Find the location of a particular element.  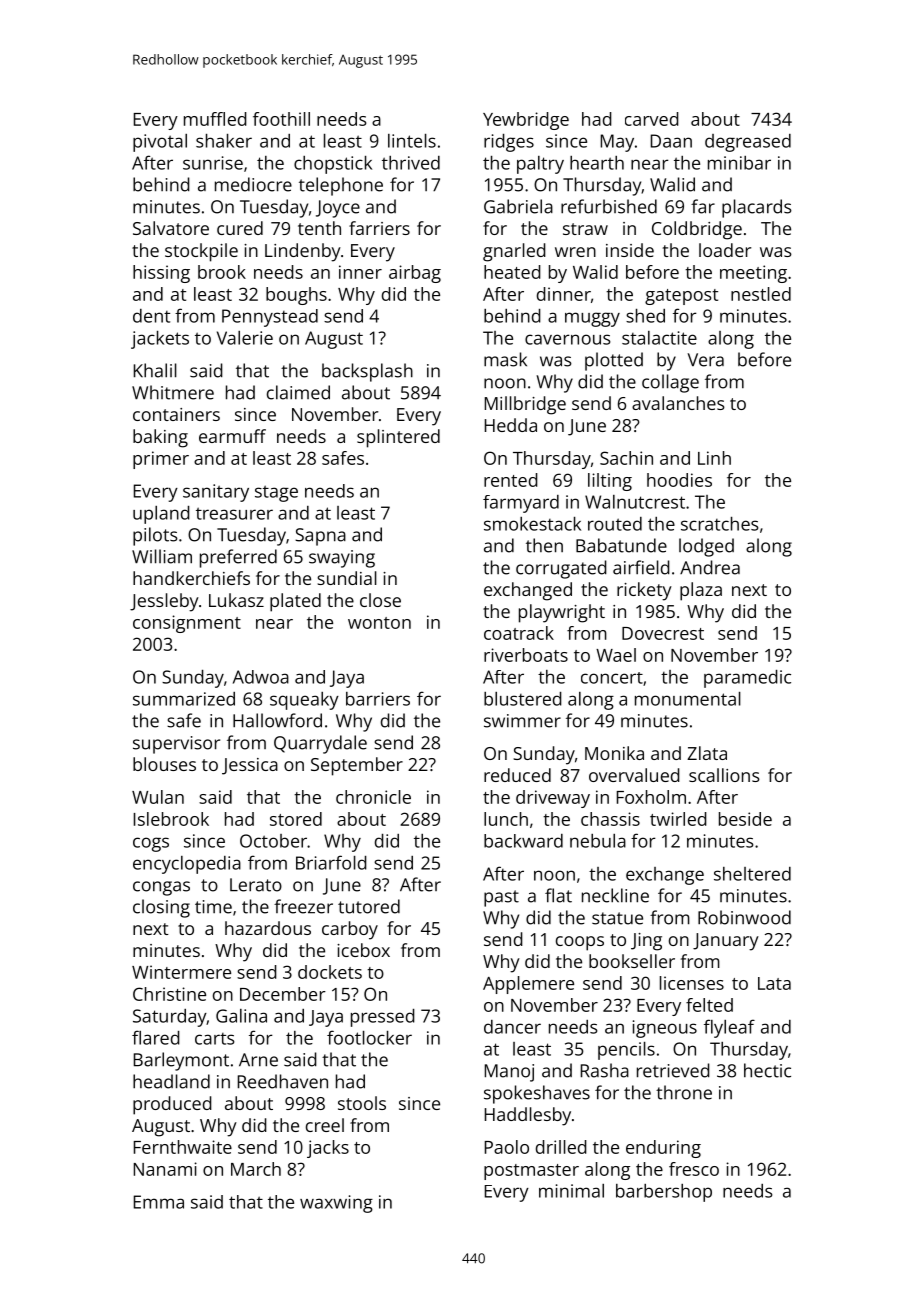

lintels is located at coordinates (412, 141).
